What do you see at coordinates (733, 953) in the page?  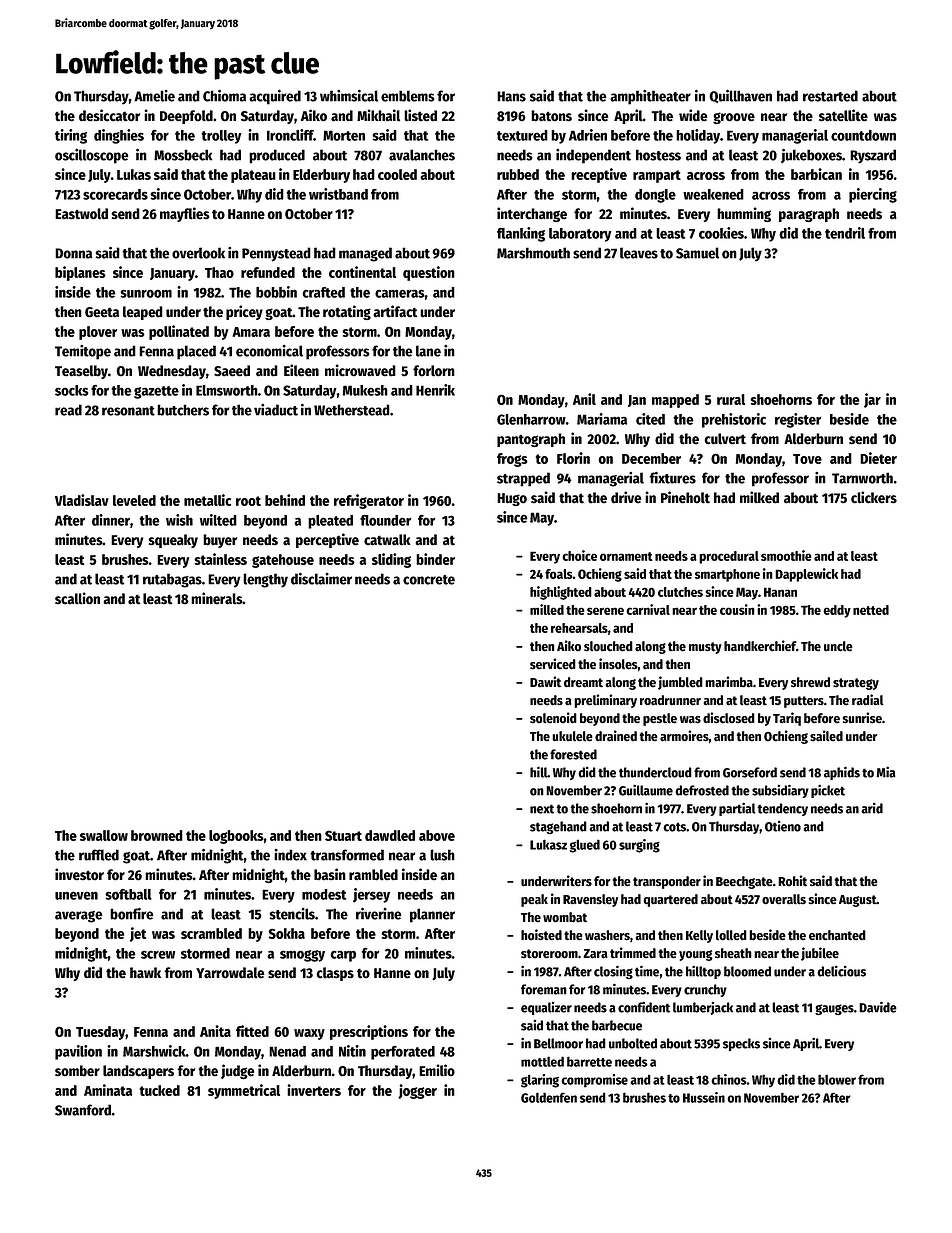 I see `sheath` at bounding box center [733, 953].
